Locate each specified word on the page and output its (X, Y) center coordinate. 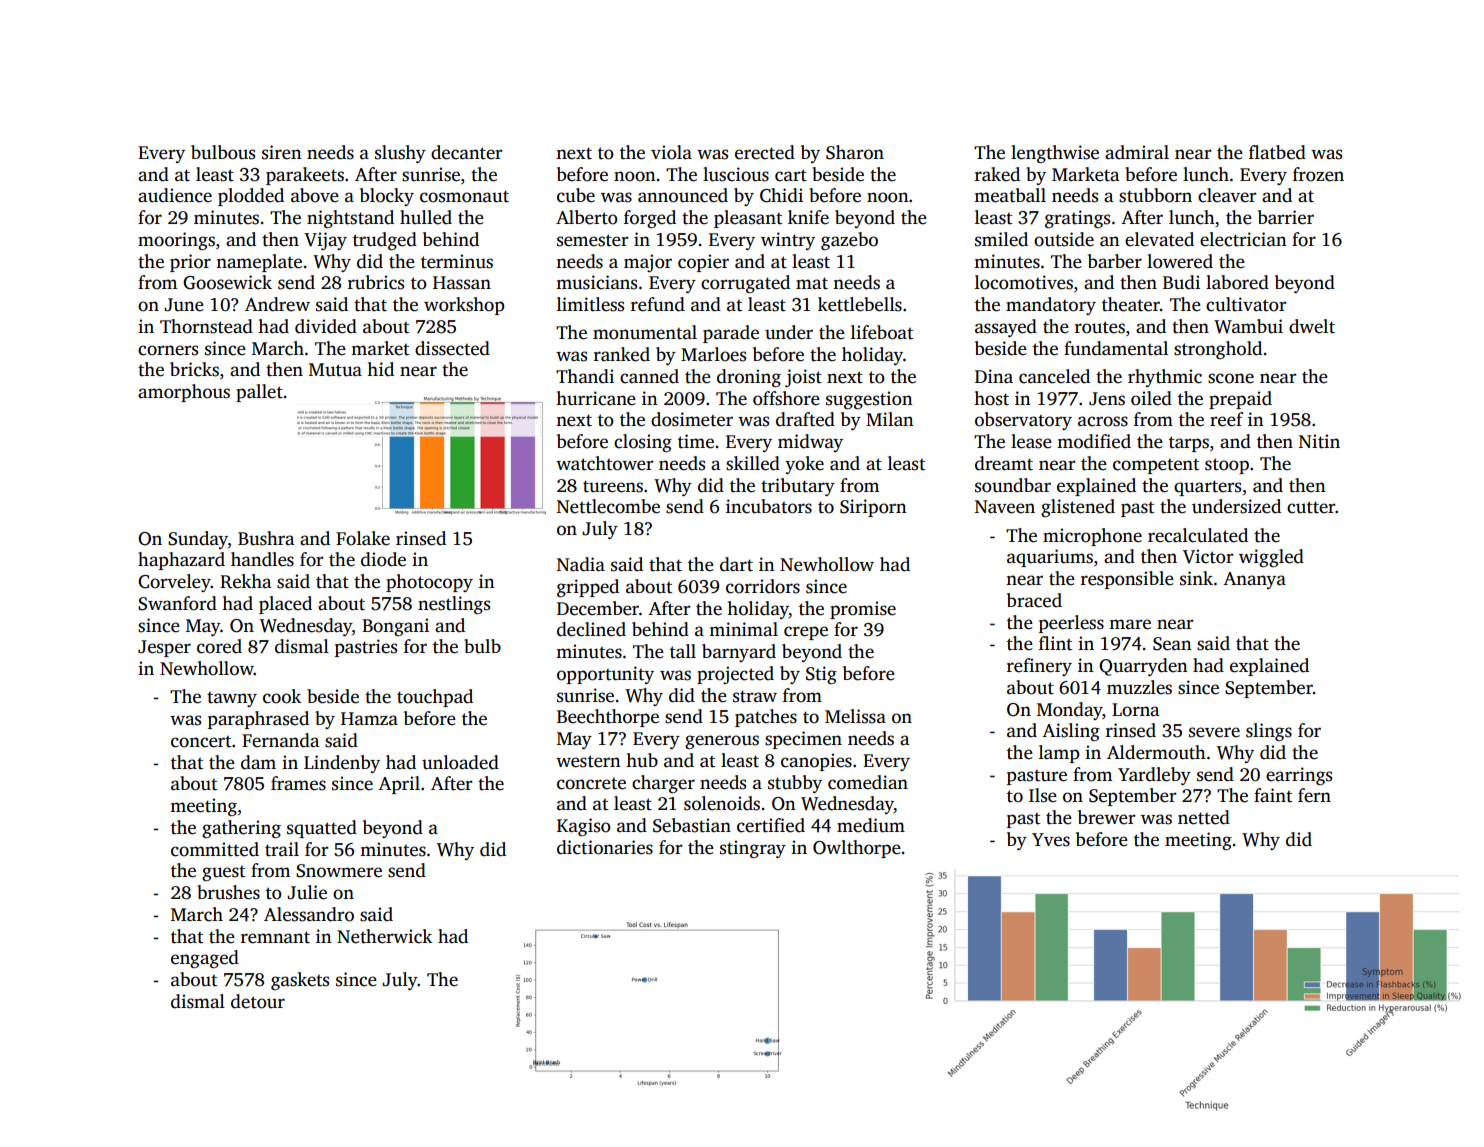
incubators (769, 506)
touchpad (435, 698)
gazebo (849, 241)
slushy (400, 154)
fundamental (1116, 348)
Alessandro (309, 914)
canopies (816, 762)
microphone (1092, 537)
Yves (1051, 840)
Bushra (266, 538)
